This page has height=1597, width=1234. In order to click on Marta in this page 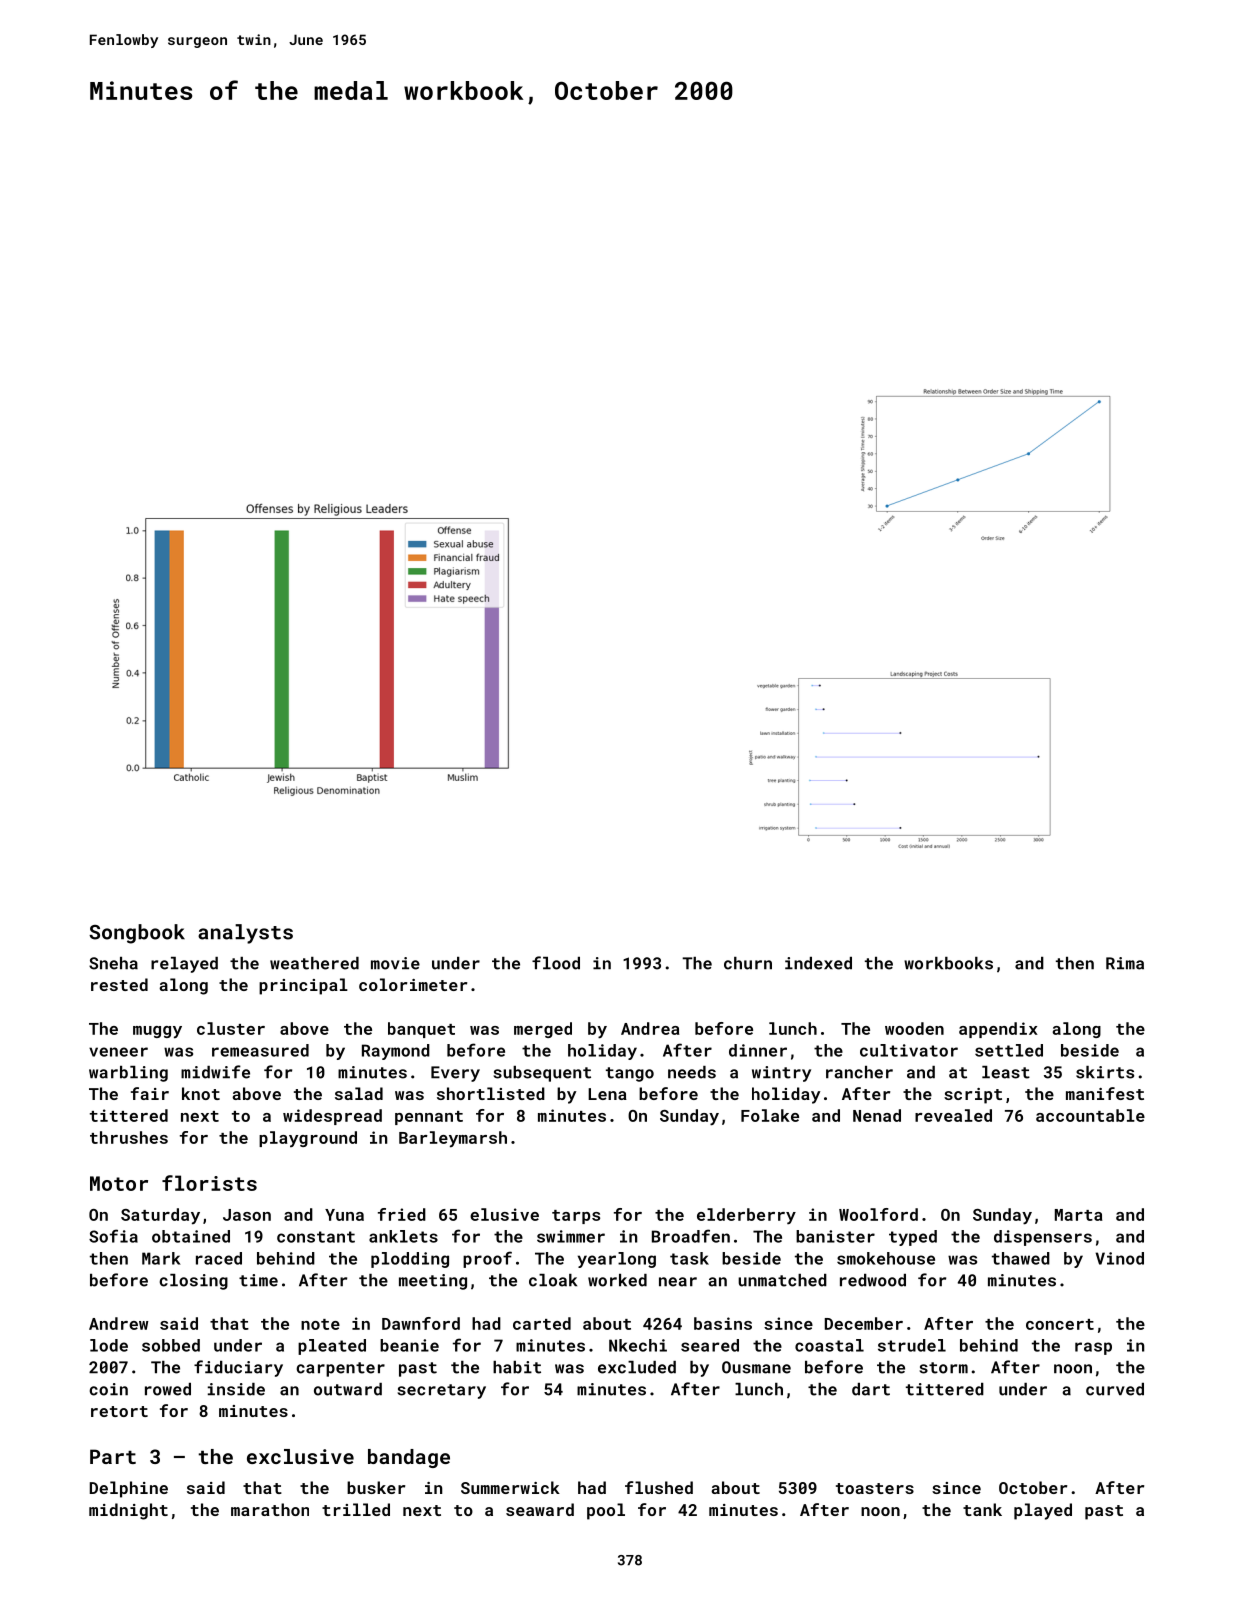, I will do `click(1079, 1215)`.
